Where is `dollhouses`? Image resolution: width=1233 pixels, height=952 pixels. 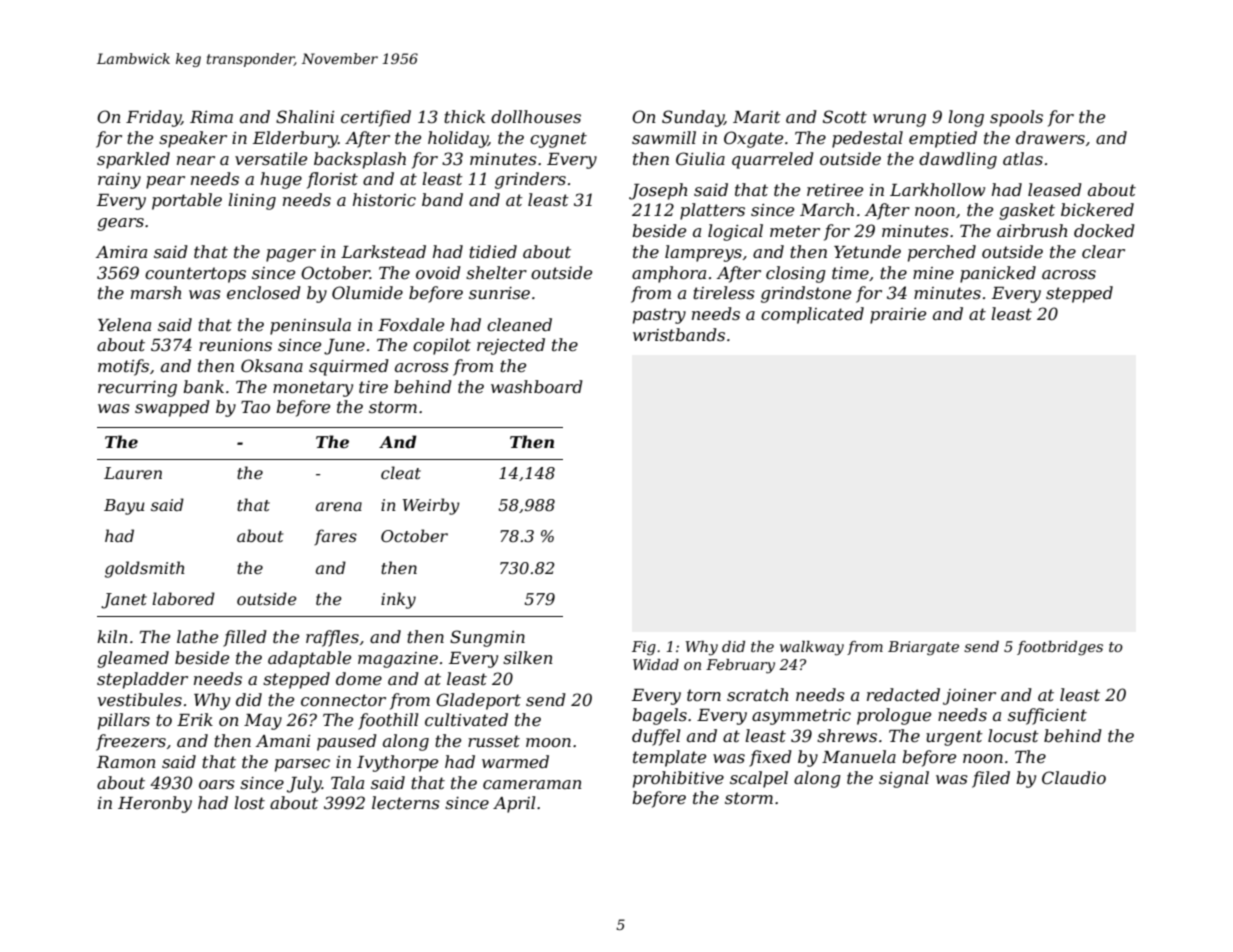 dollhouses is located at coordinates (536, 116).
